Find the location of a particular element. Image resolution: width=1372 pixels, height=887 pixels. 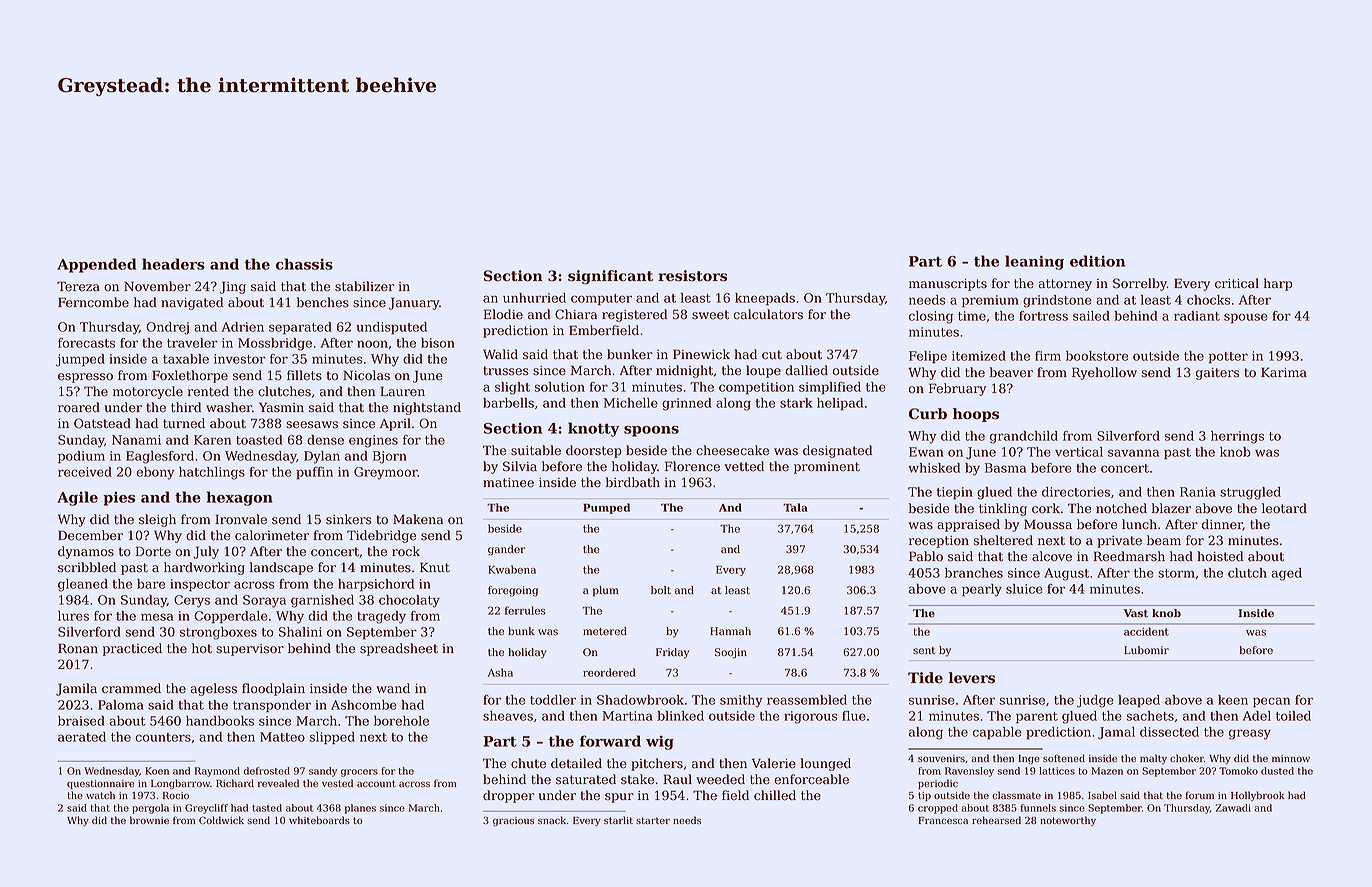

designated is located at coordinates (837, 451).
